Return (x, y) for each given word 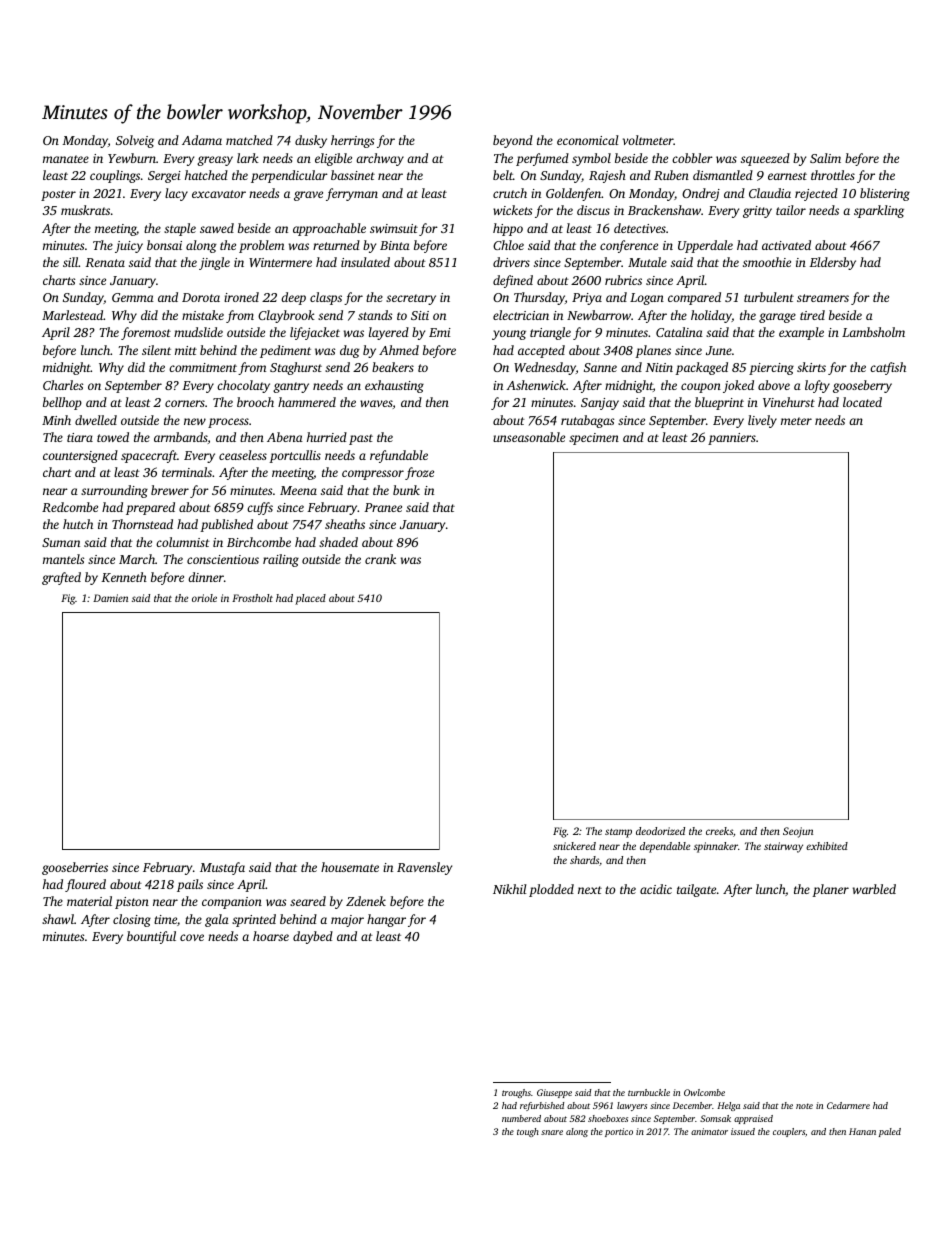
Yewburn (132, 158)
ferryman (352, 194)
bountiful (151, 937)
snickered (574, 846)
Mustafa (222, 868)
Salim (825, 158)
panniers (732, 439)
